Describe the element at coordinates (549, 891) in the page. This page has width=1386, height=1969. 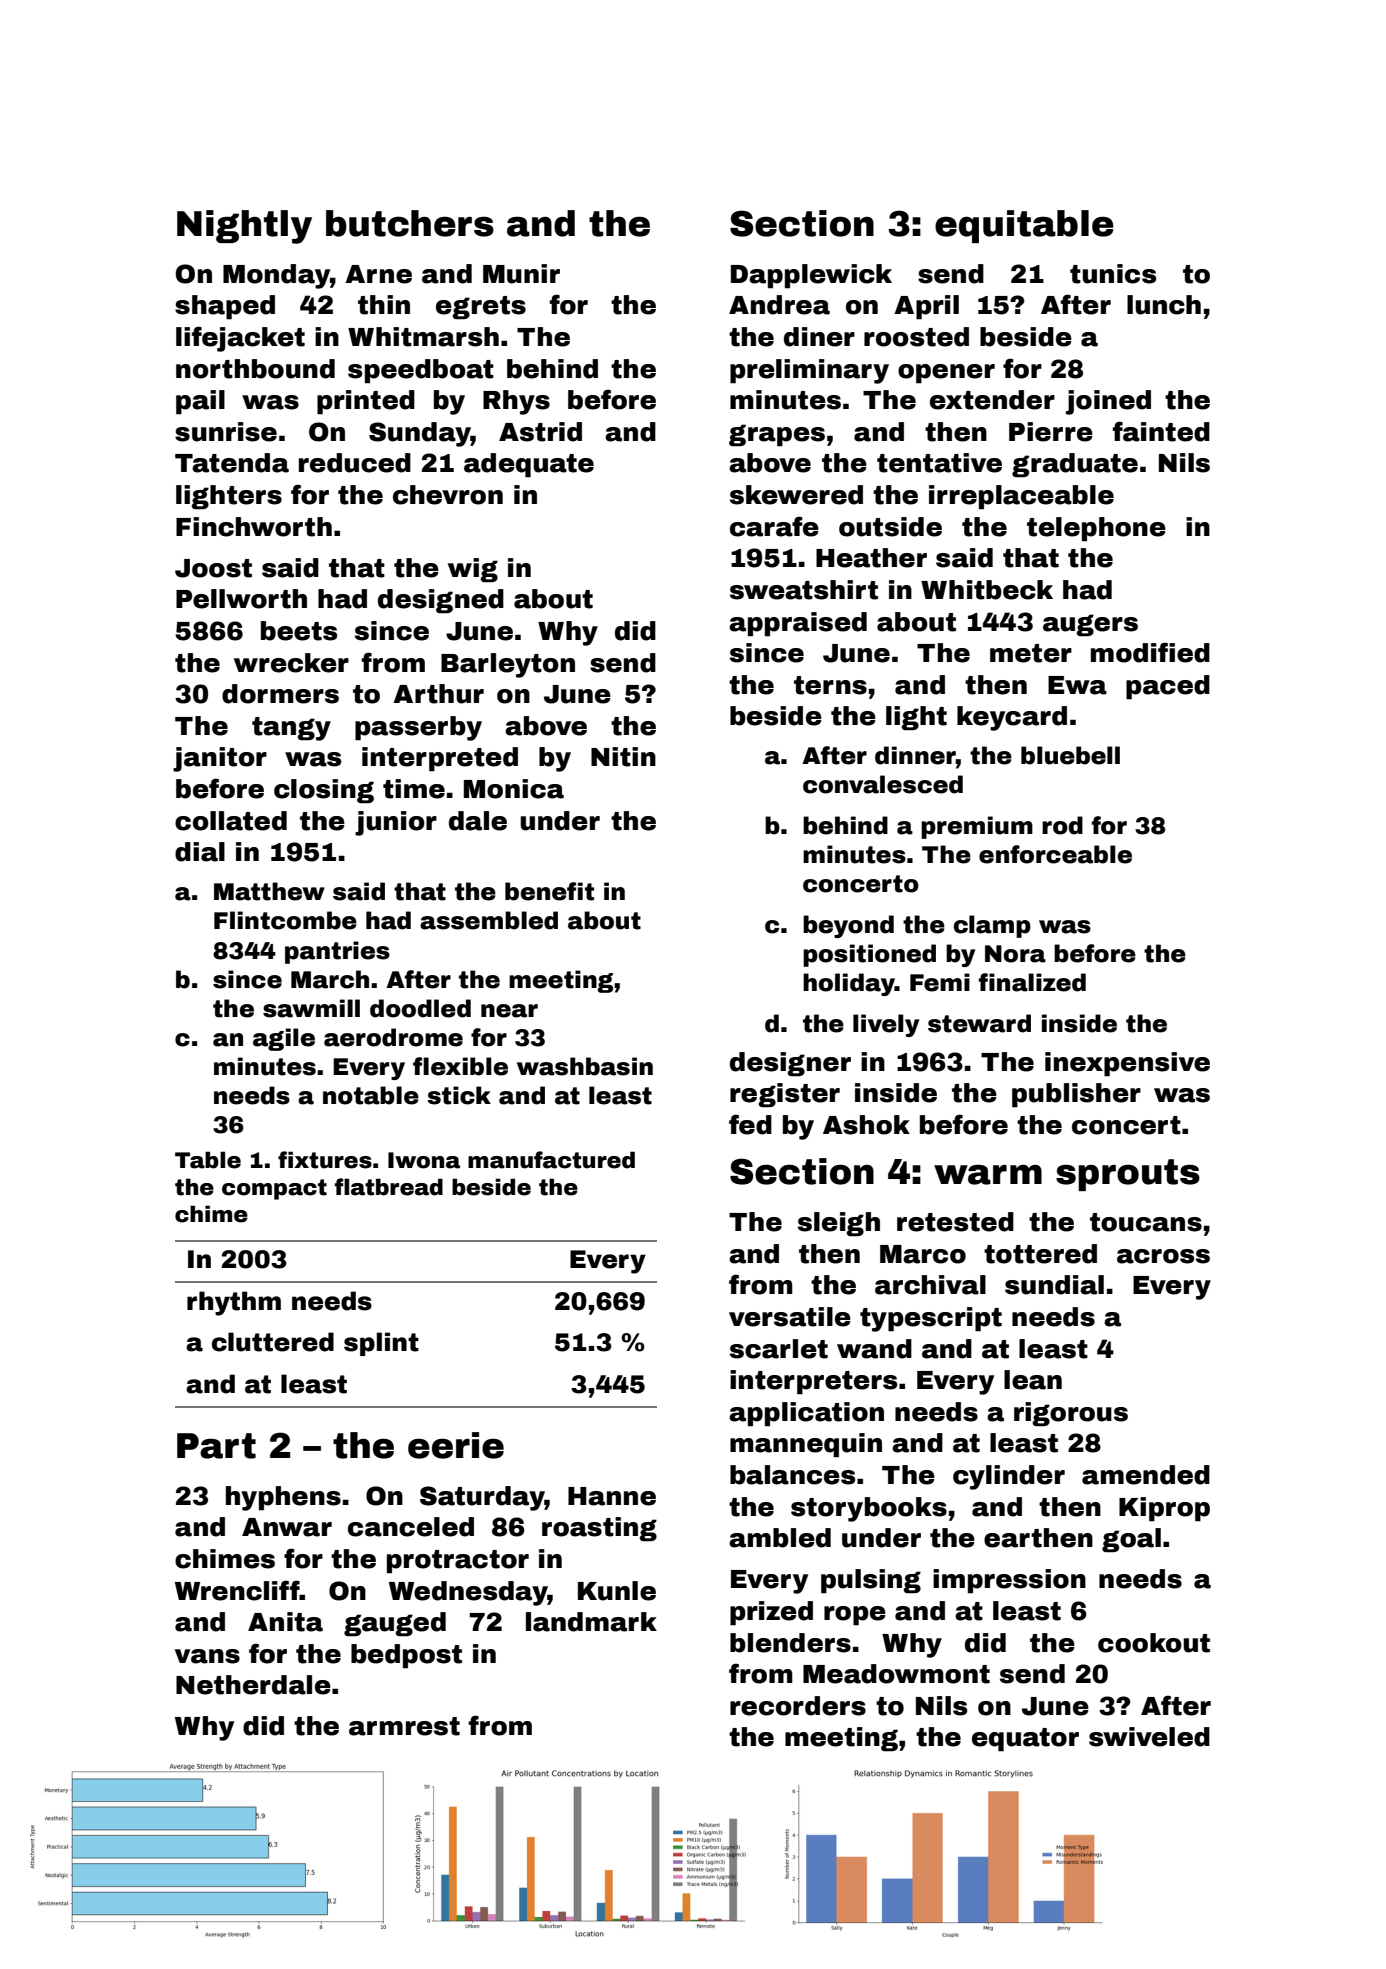
I see `benefit` at that location.
